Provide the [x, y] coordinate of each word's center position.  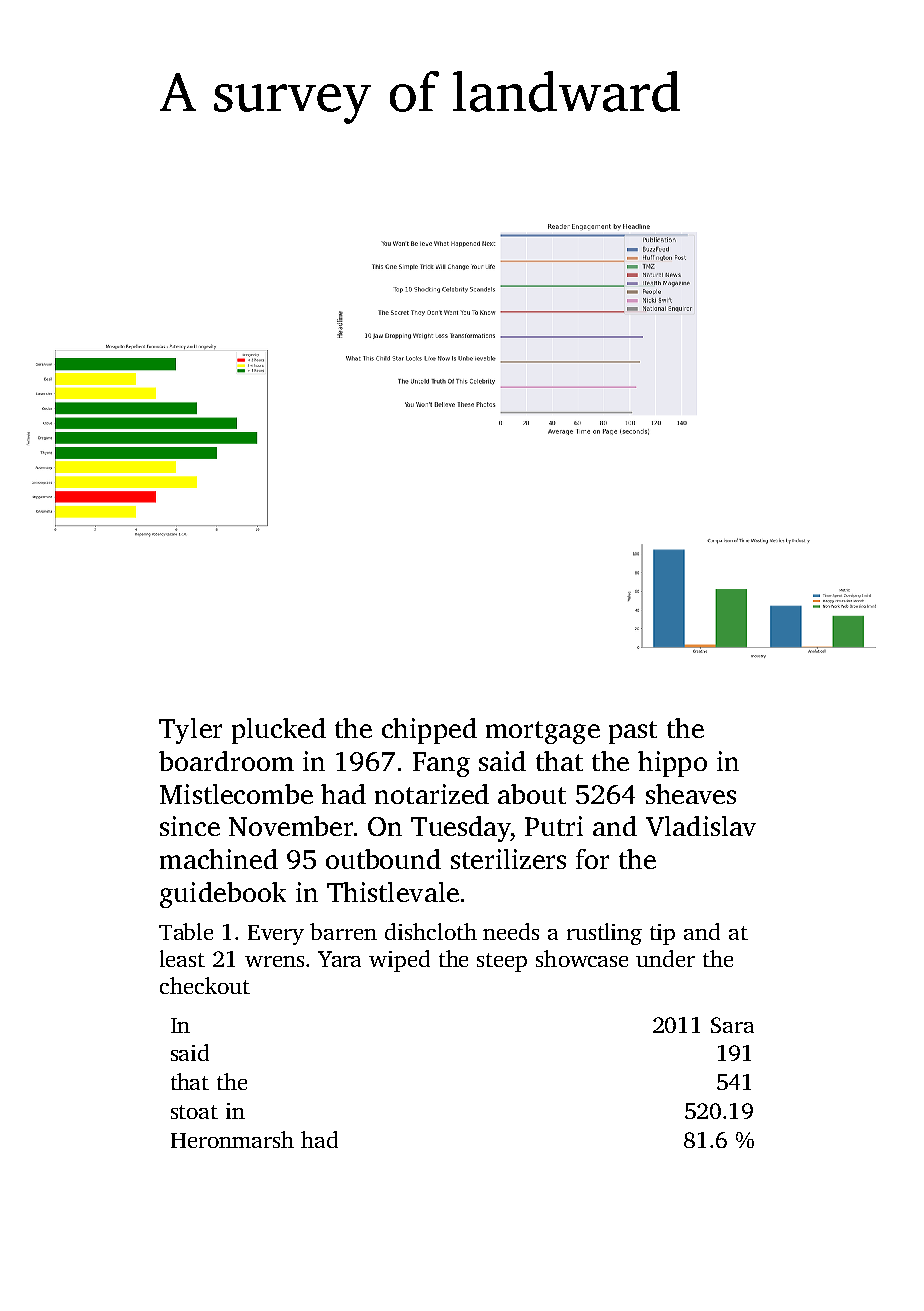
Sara [732, 1025]
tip [662, 934]
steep [502, 962]
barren [343, 931]
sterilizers [508, 859]
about [532, 794]
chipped [429, 731]
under [665, 958]
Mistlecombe [236, 794]
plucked [279, 731]
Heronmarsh [232, 1139]
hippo [672, 764]
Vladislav [701, 826]
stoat [194, 1112]
